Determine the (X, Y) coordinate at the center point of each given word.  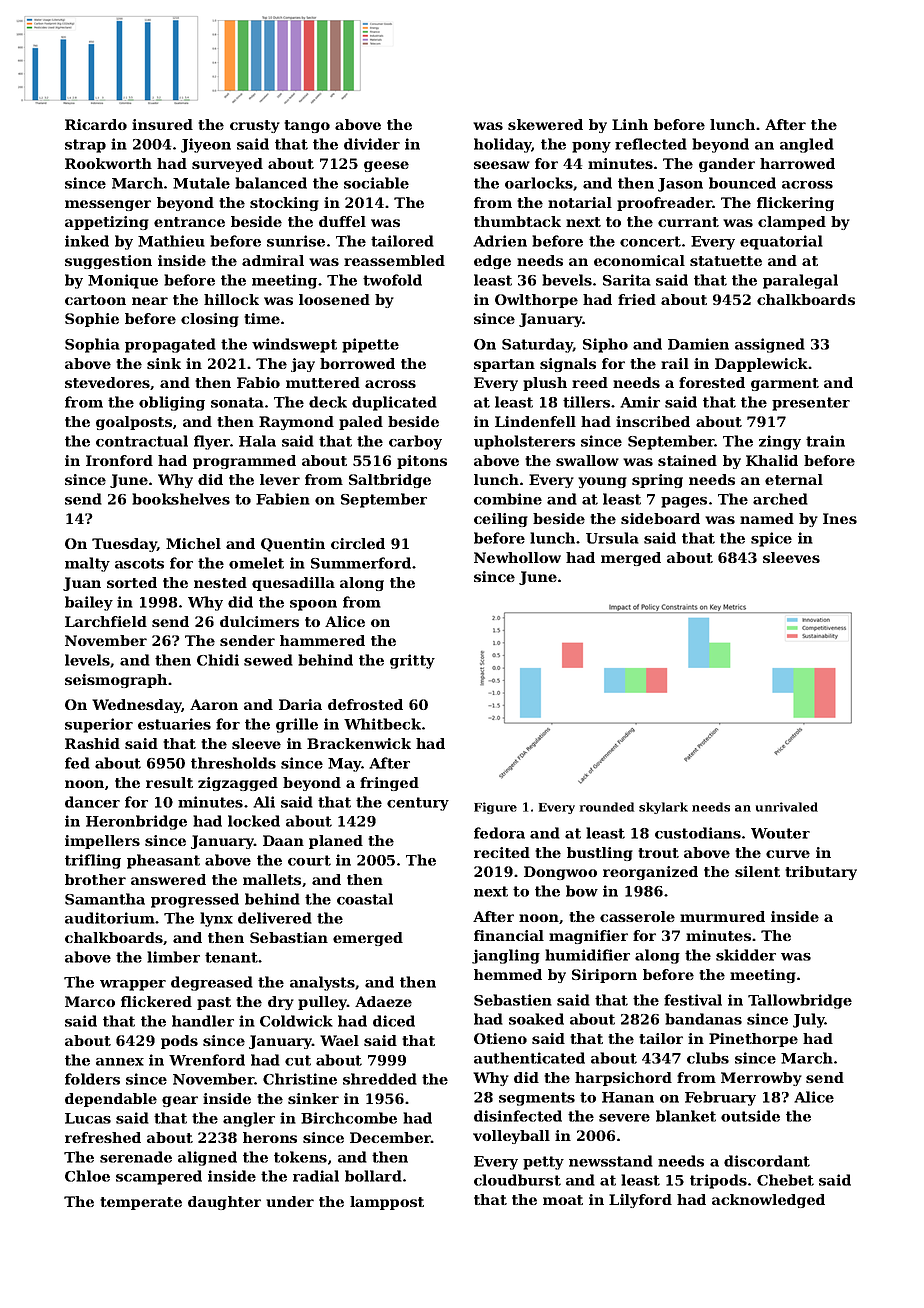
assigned (770, 345)
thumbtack (517, 221)
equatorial (781, 242)
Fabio (258, 382)
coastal (365, 899)
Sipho (605, 345)
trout (658, 853)
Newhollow (517, 557)
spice (771, 539)
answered (168, 879)
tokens (300, 1157)
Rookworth (108, 163)
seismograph (116, 681)
